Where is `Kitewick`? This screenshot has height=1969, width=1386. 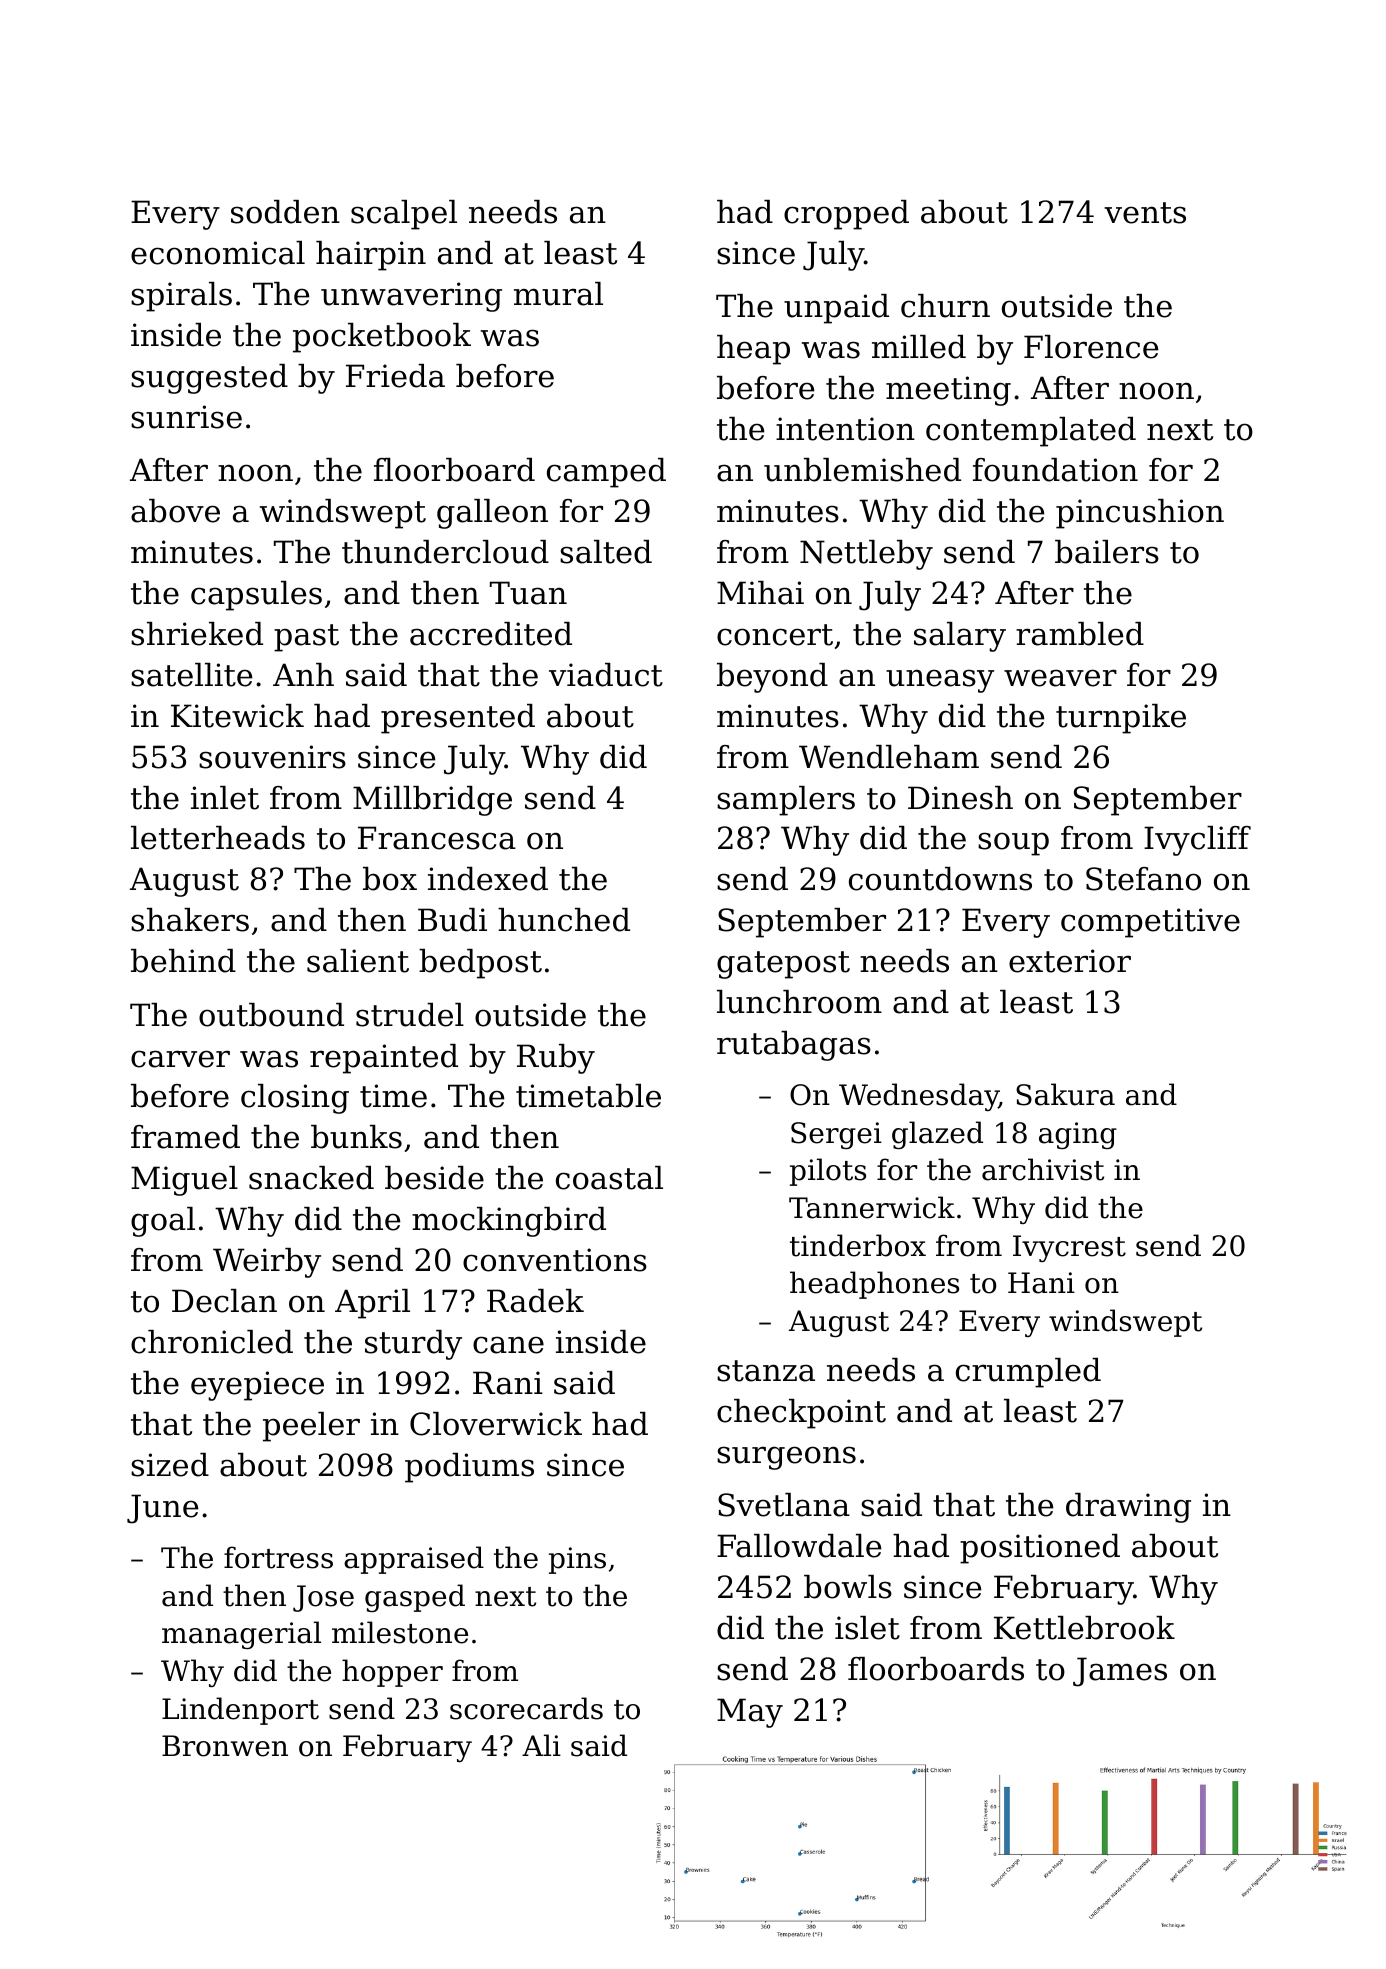
Kitewick is located at coordinates (237, 716).
